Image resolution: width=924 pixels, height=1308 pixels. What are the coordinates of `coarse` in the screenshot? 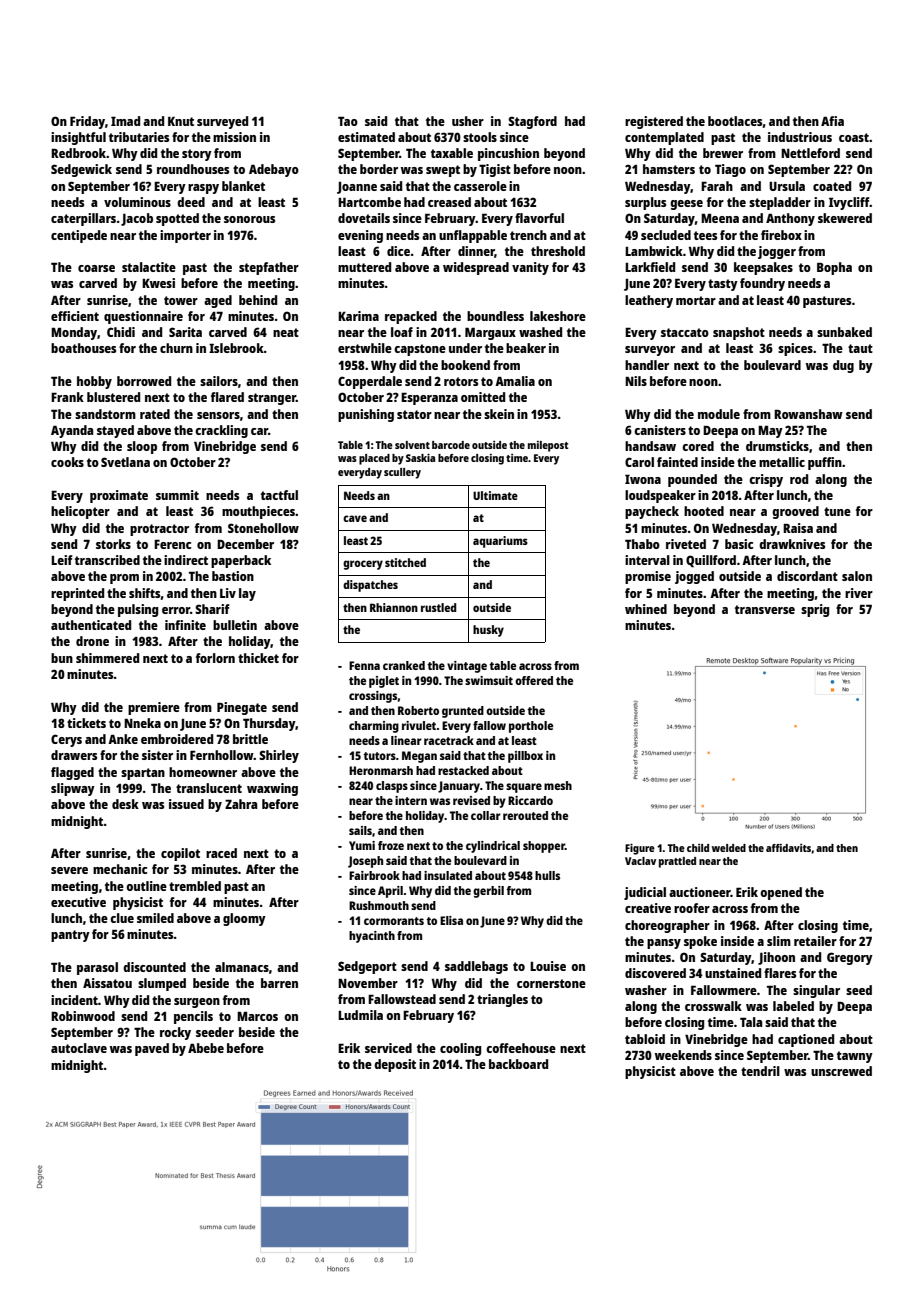 It's located at (96, 268).
